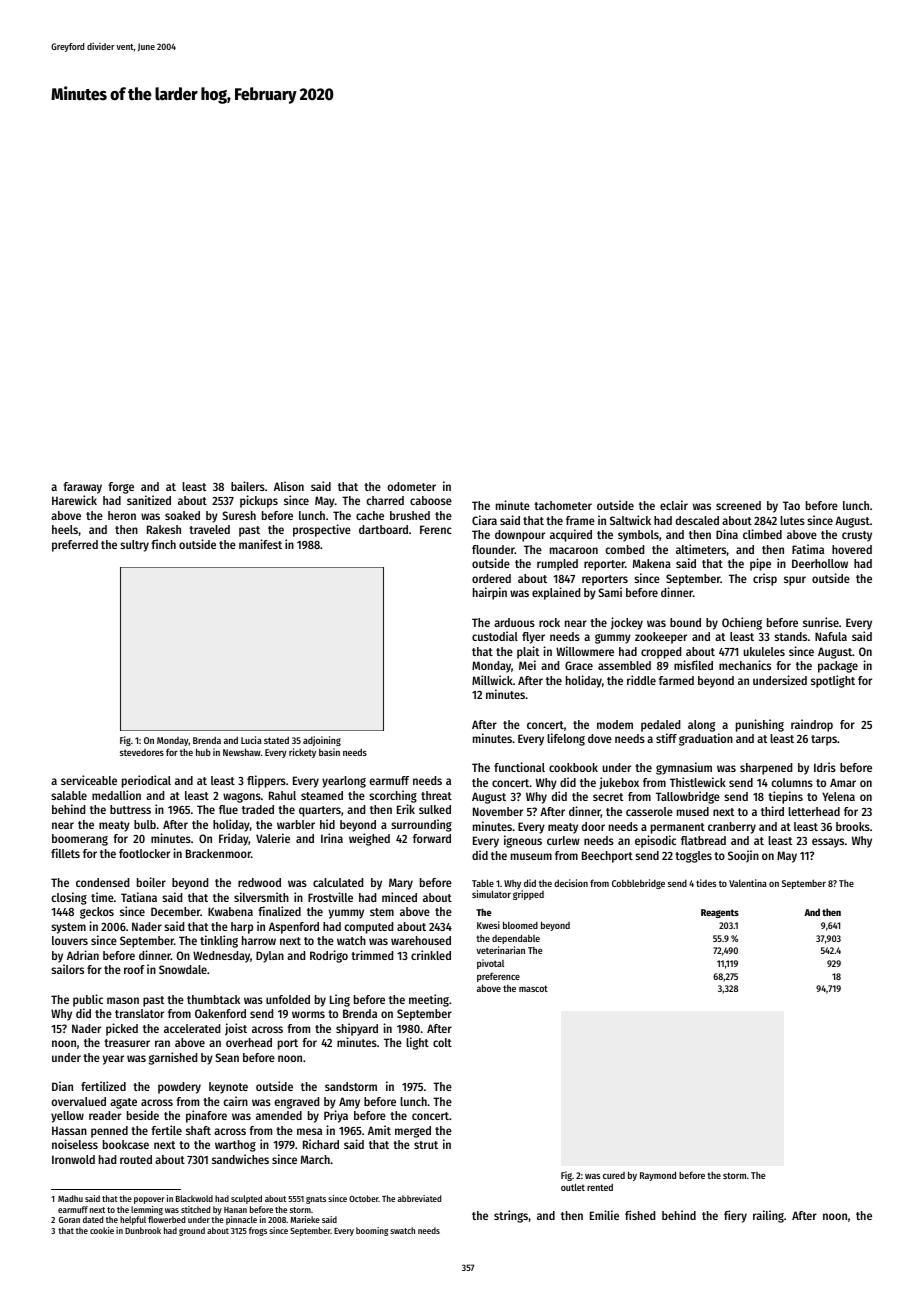  I want to click on faraway, so click(82, 488).
